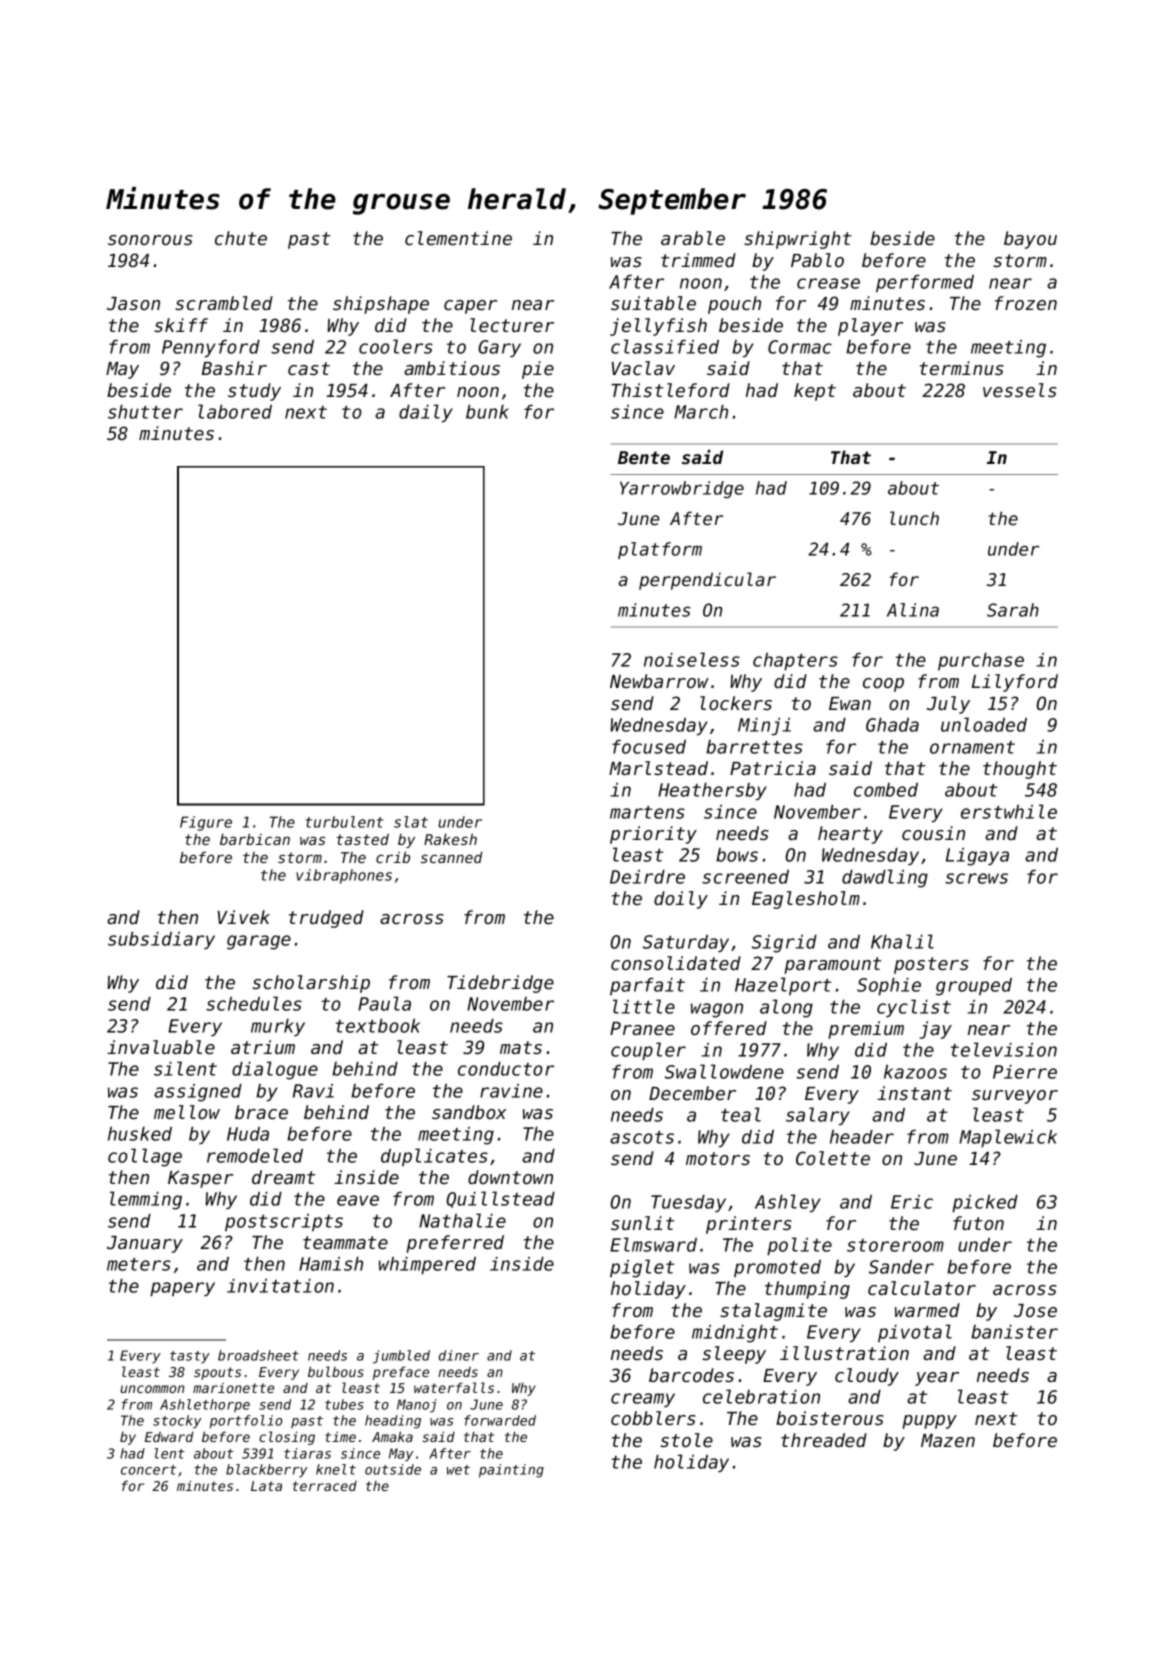  What do you see at coordinates (235, 411) in the screenshot?
I see `labored` at bounding box center [235, 411].
